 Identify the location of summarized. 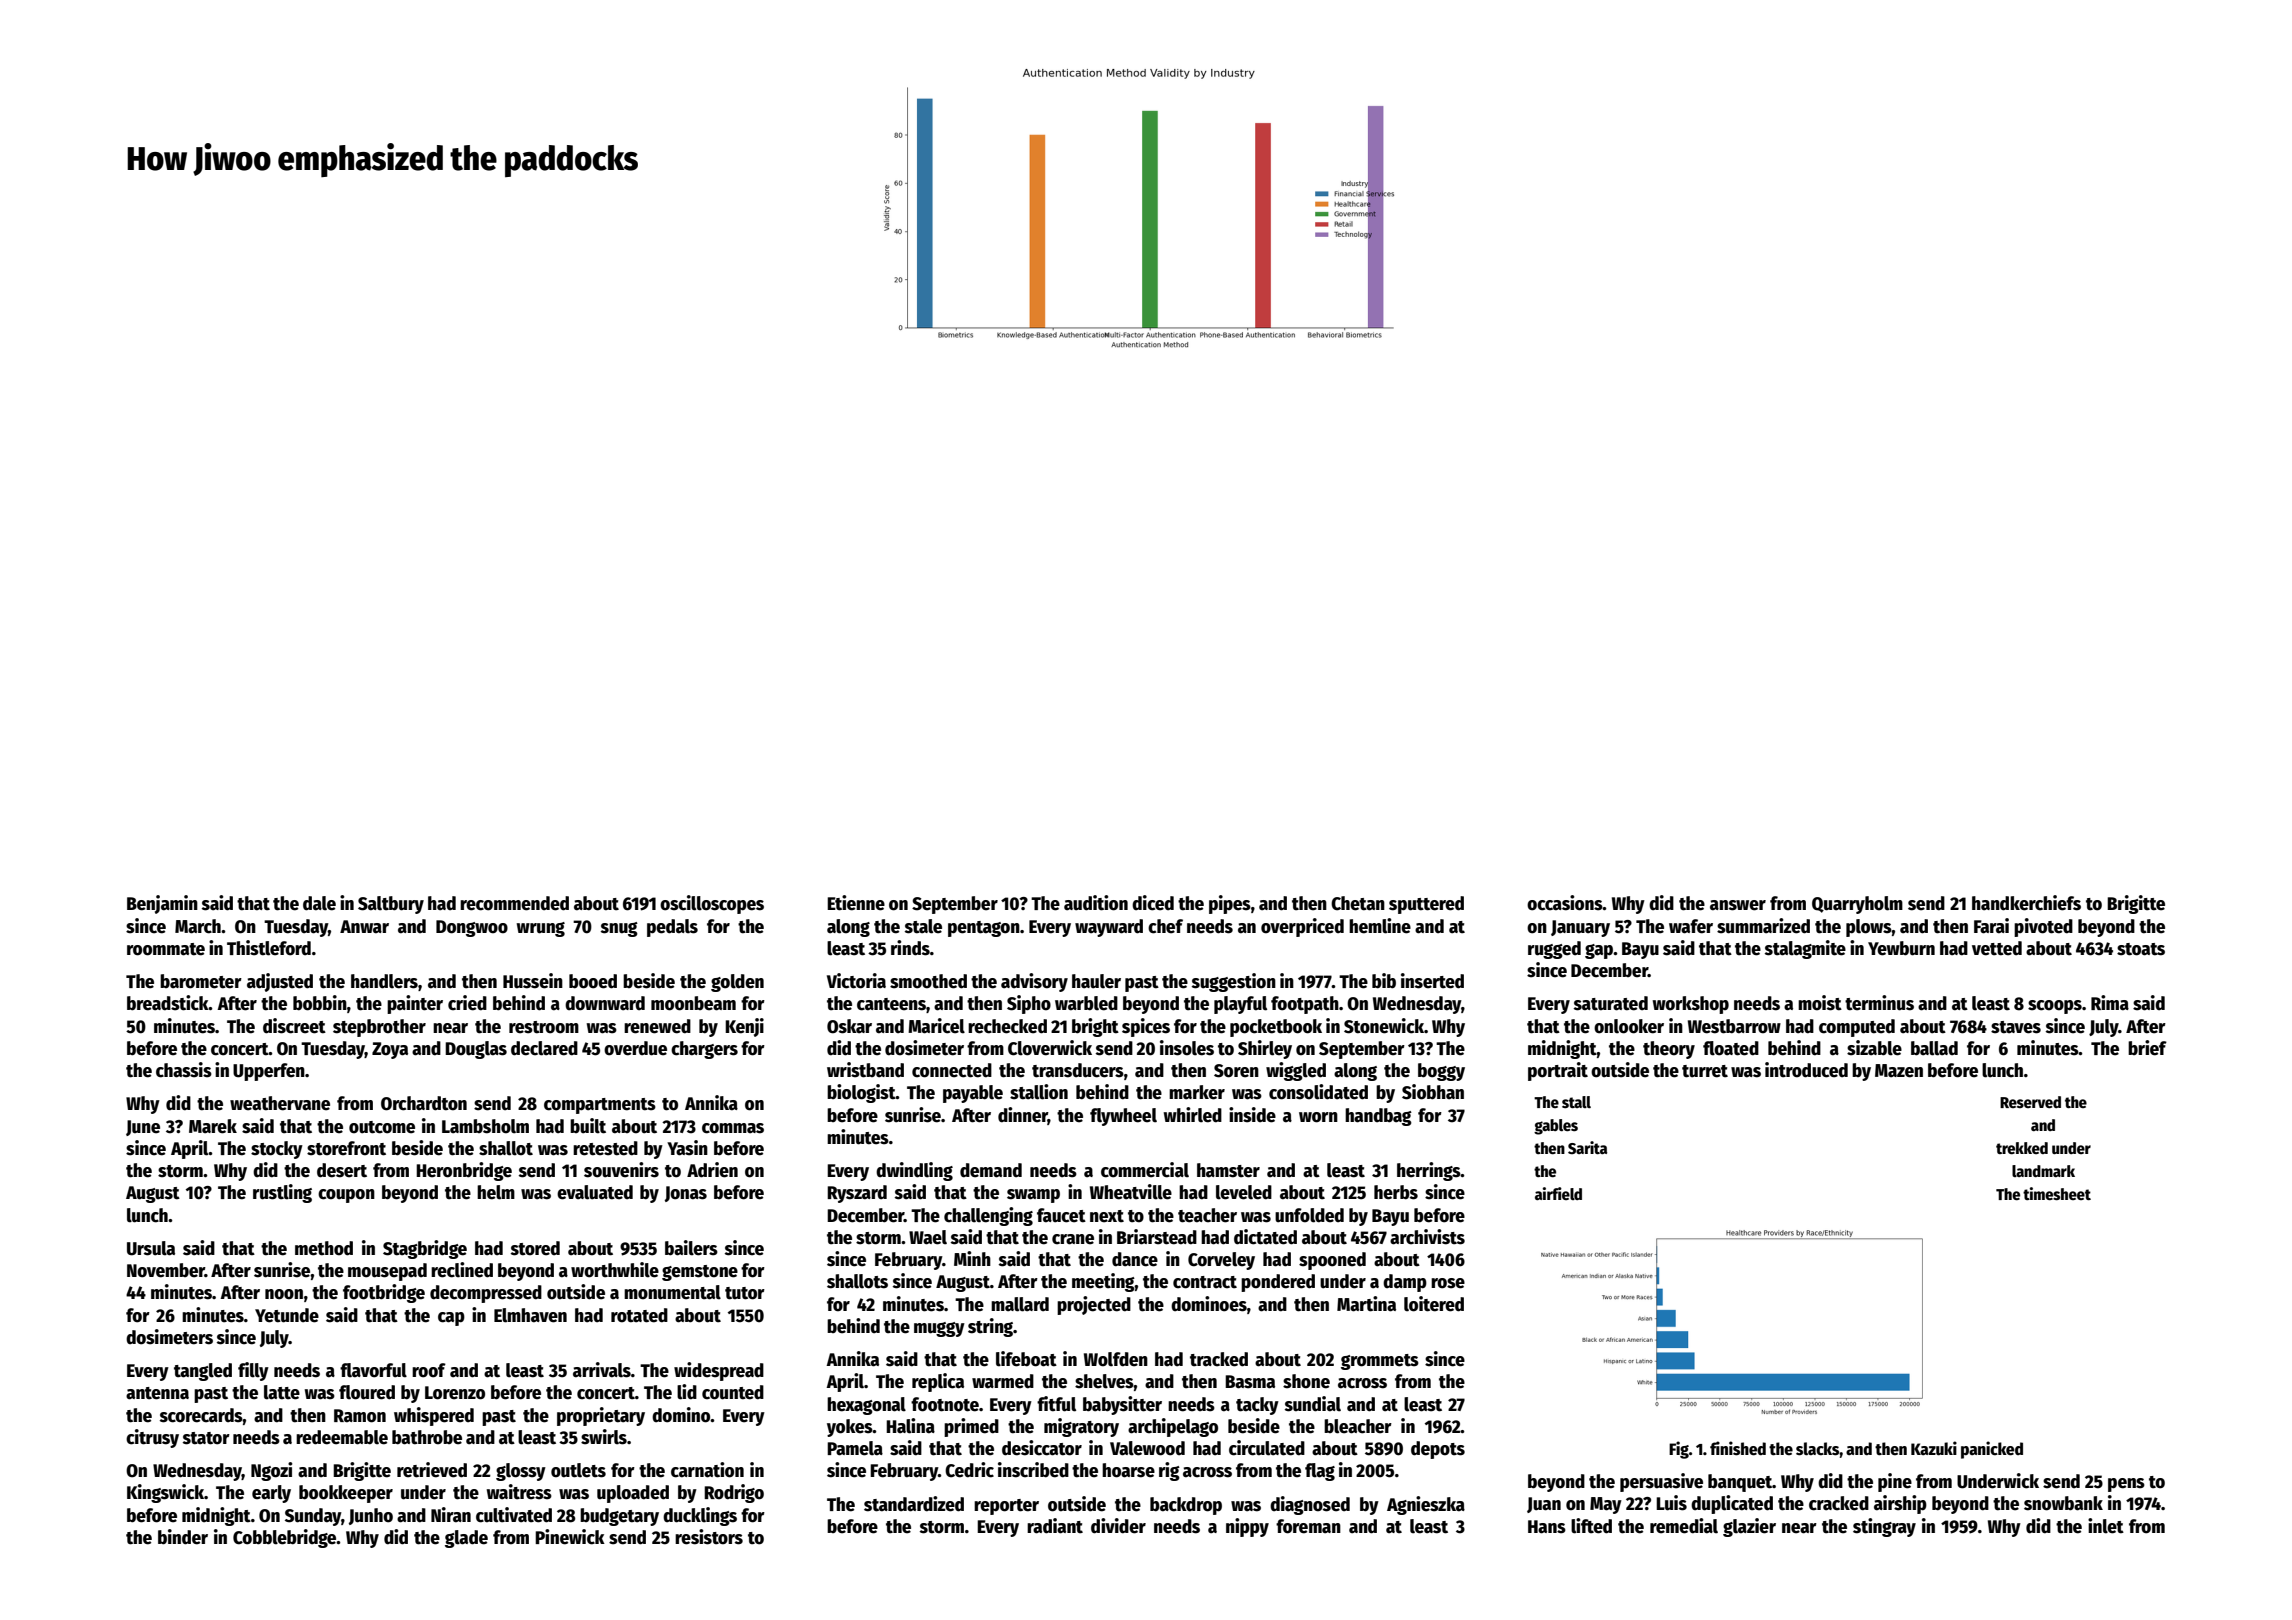
(1763, 926).
